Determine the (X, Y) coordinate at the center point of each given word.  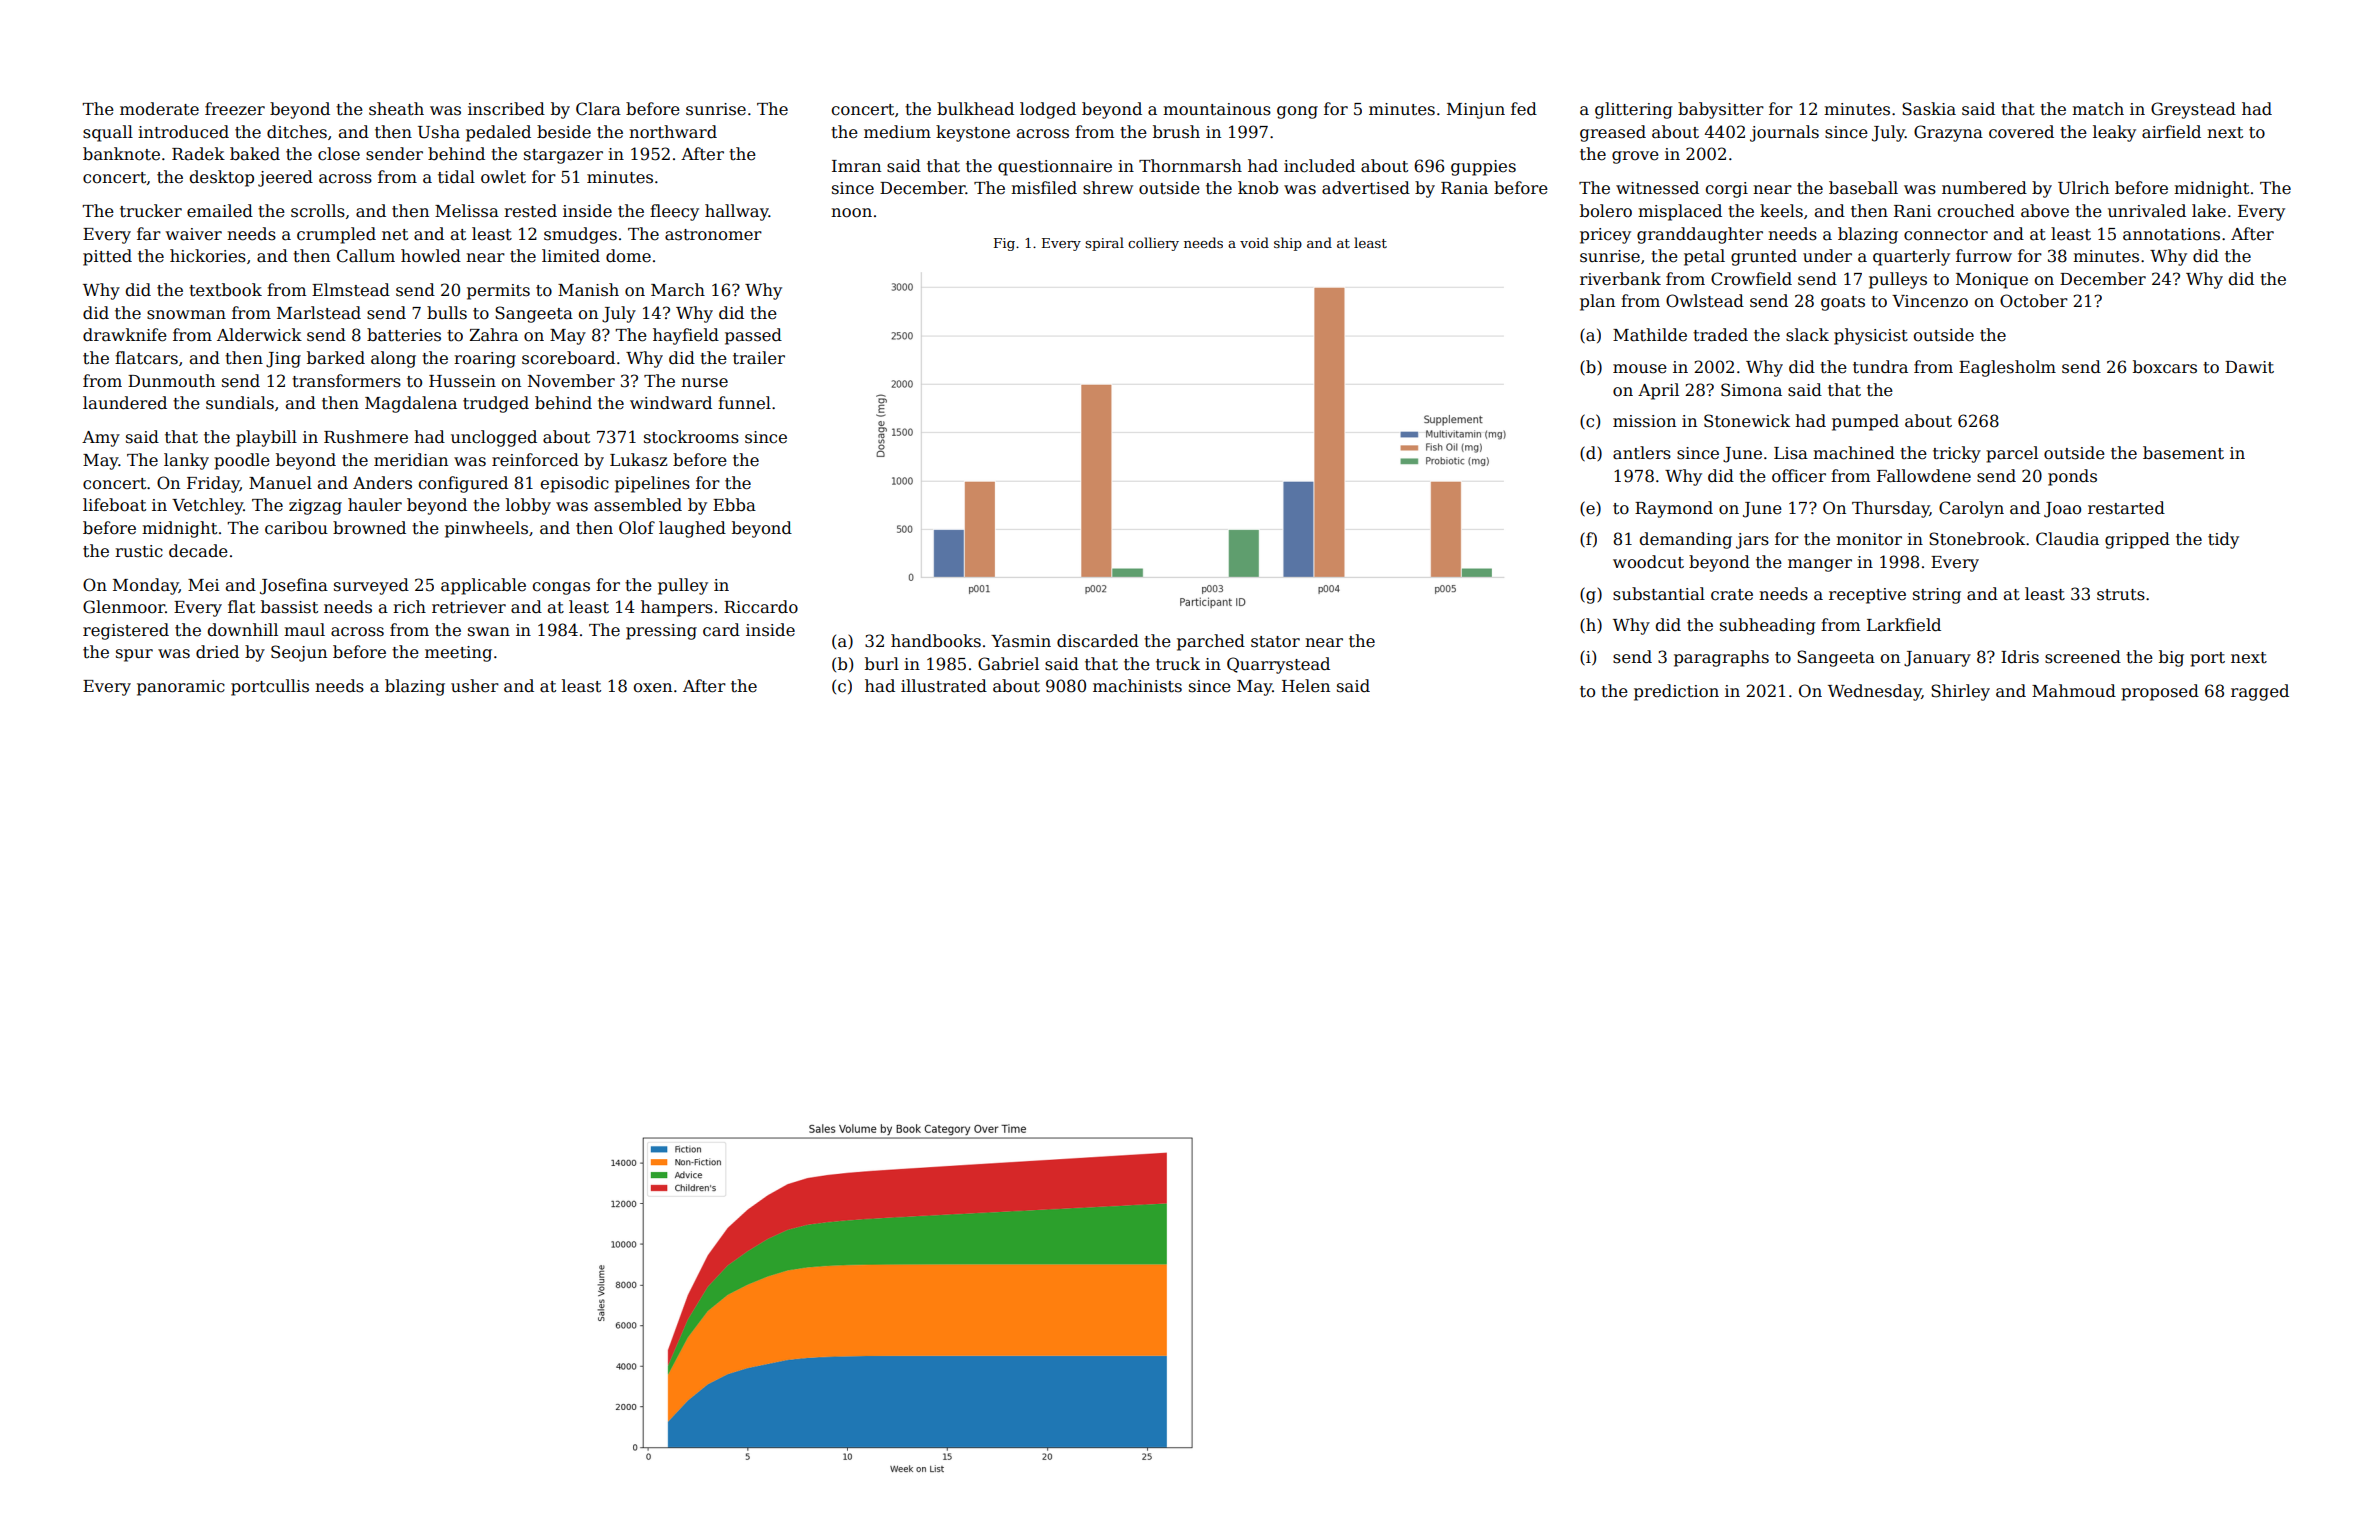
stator (1275, 642)
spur (134, 655)
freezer (235, 109)
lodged (1048, 110)
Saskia (1929, 109)
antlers (1642, 453)
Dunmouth (171, 381)
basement (2183, 453)
